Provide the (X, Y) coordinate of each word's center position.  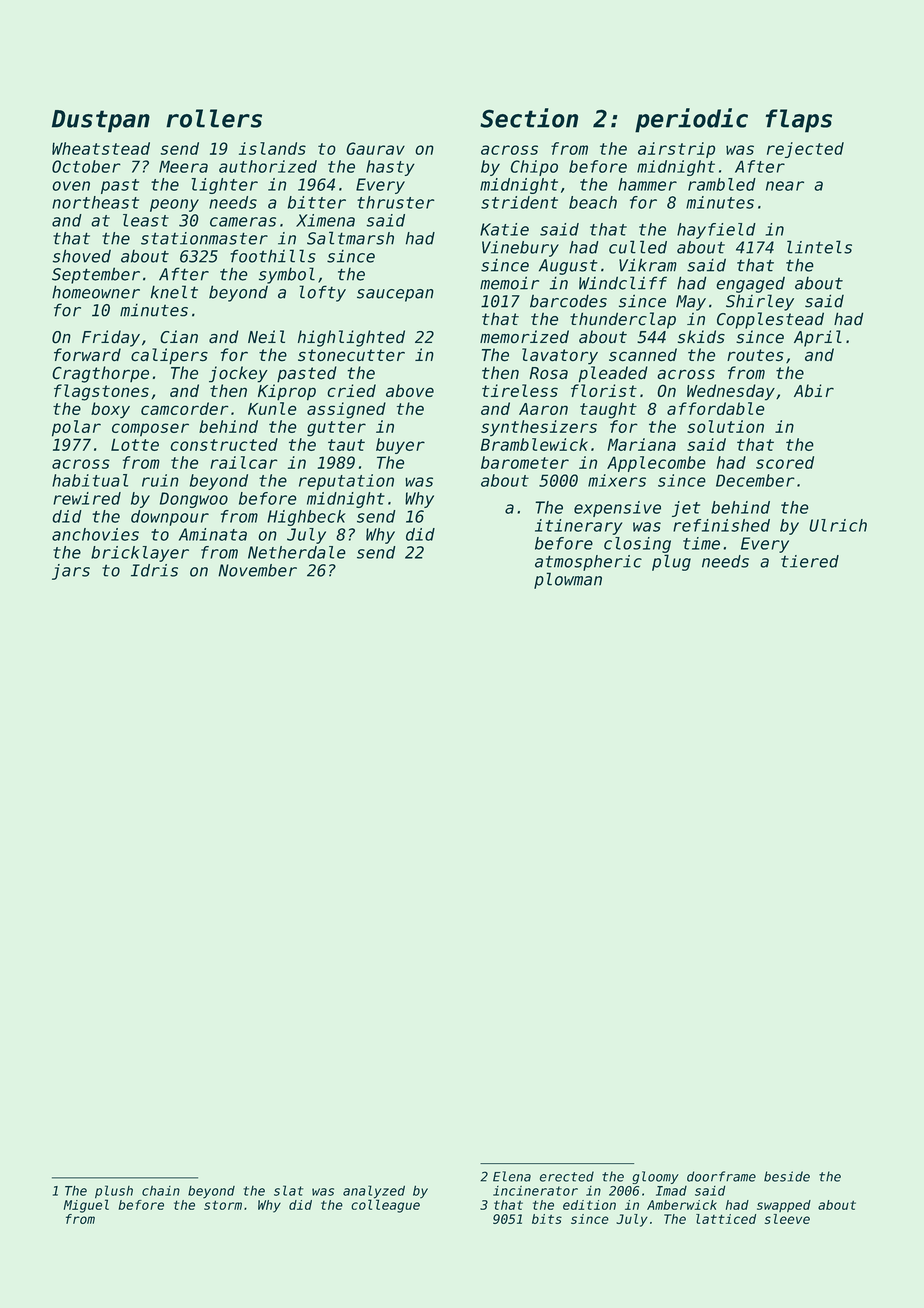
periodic (691, 120)
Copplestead (770, 320)
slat (288, 1190)
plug (671, 562)
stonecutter (351, 355)
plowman (568, 580)
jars (71, 572)
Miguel (86, 1206)
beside (787, 1176)
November (257, 570)
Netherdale (297, 552)
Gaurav (375, 148)
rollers (214, 118)
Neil (266, 337)
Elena (512, 1176)
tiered (810, 561)
